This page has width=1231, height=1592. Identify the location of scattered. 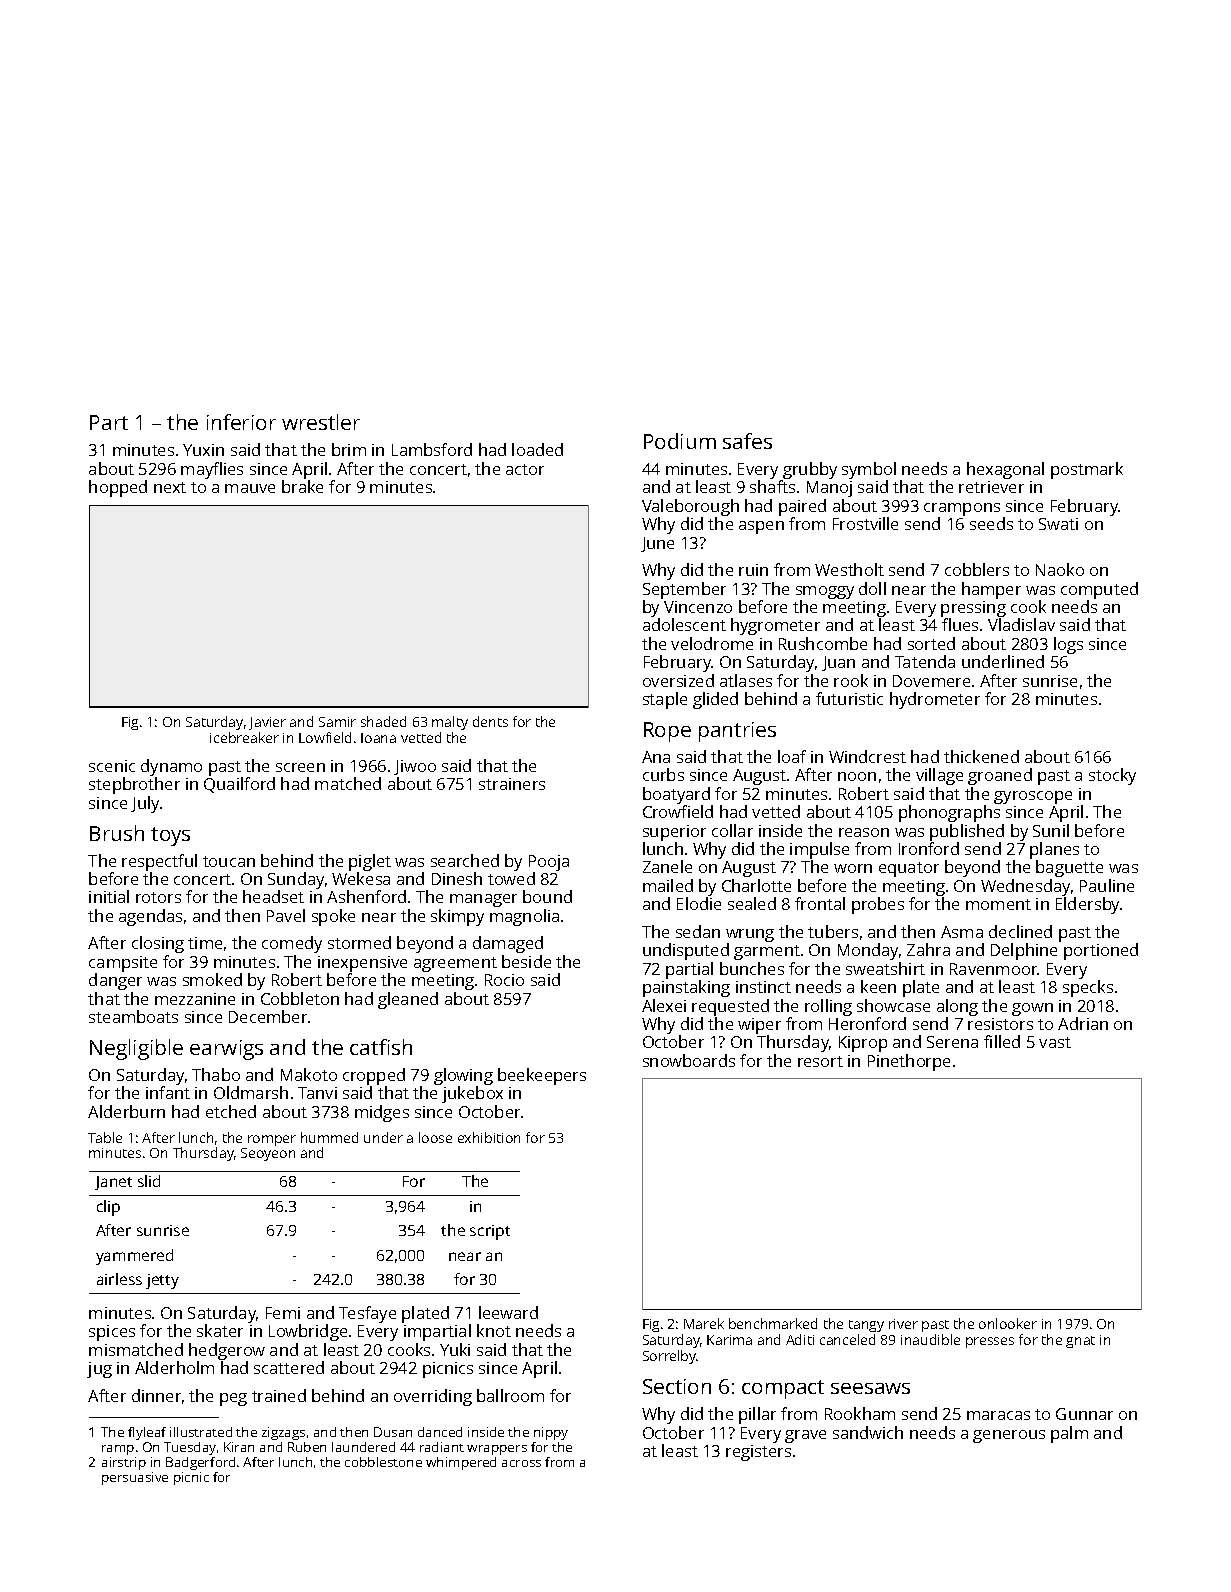
(289, 1367).
